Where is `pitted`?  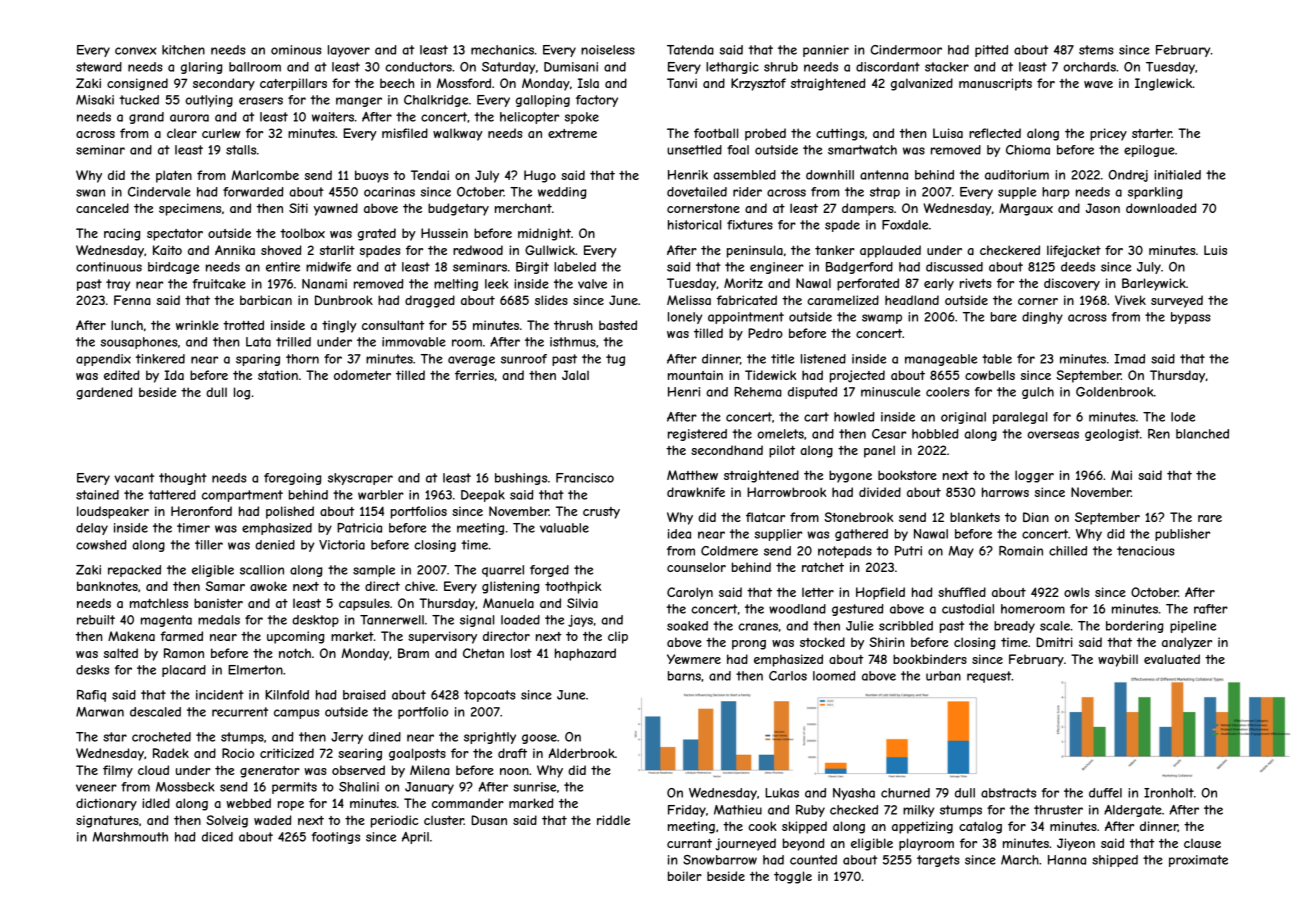 pitted is located at coordinates (991, 51).
